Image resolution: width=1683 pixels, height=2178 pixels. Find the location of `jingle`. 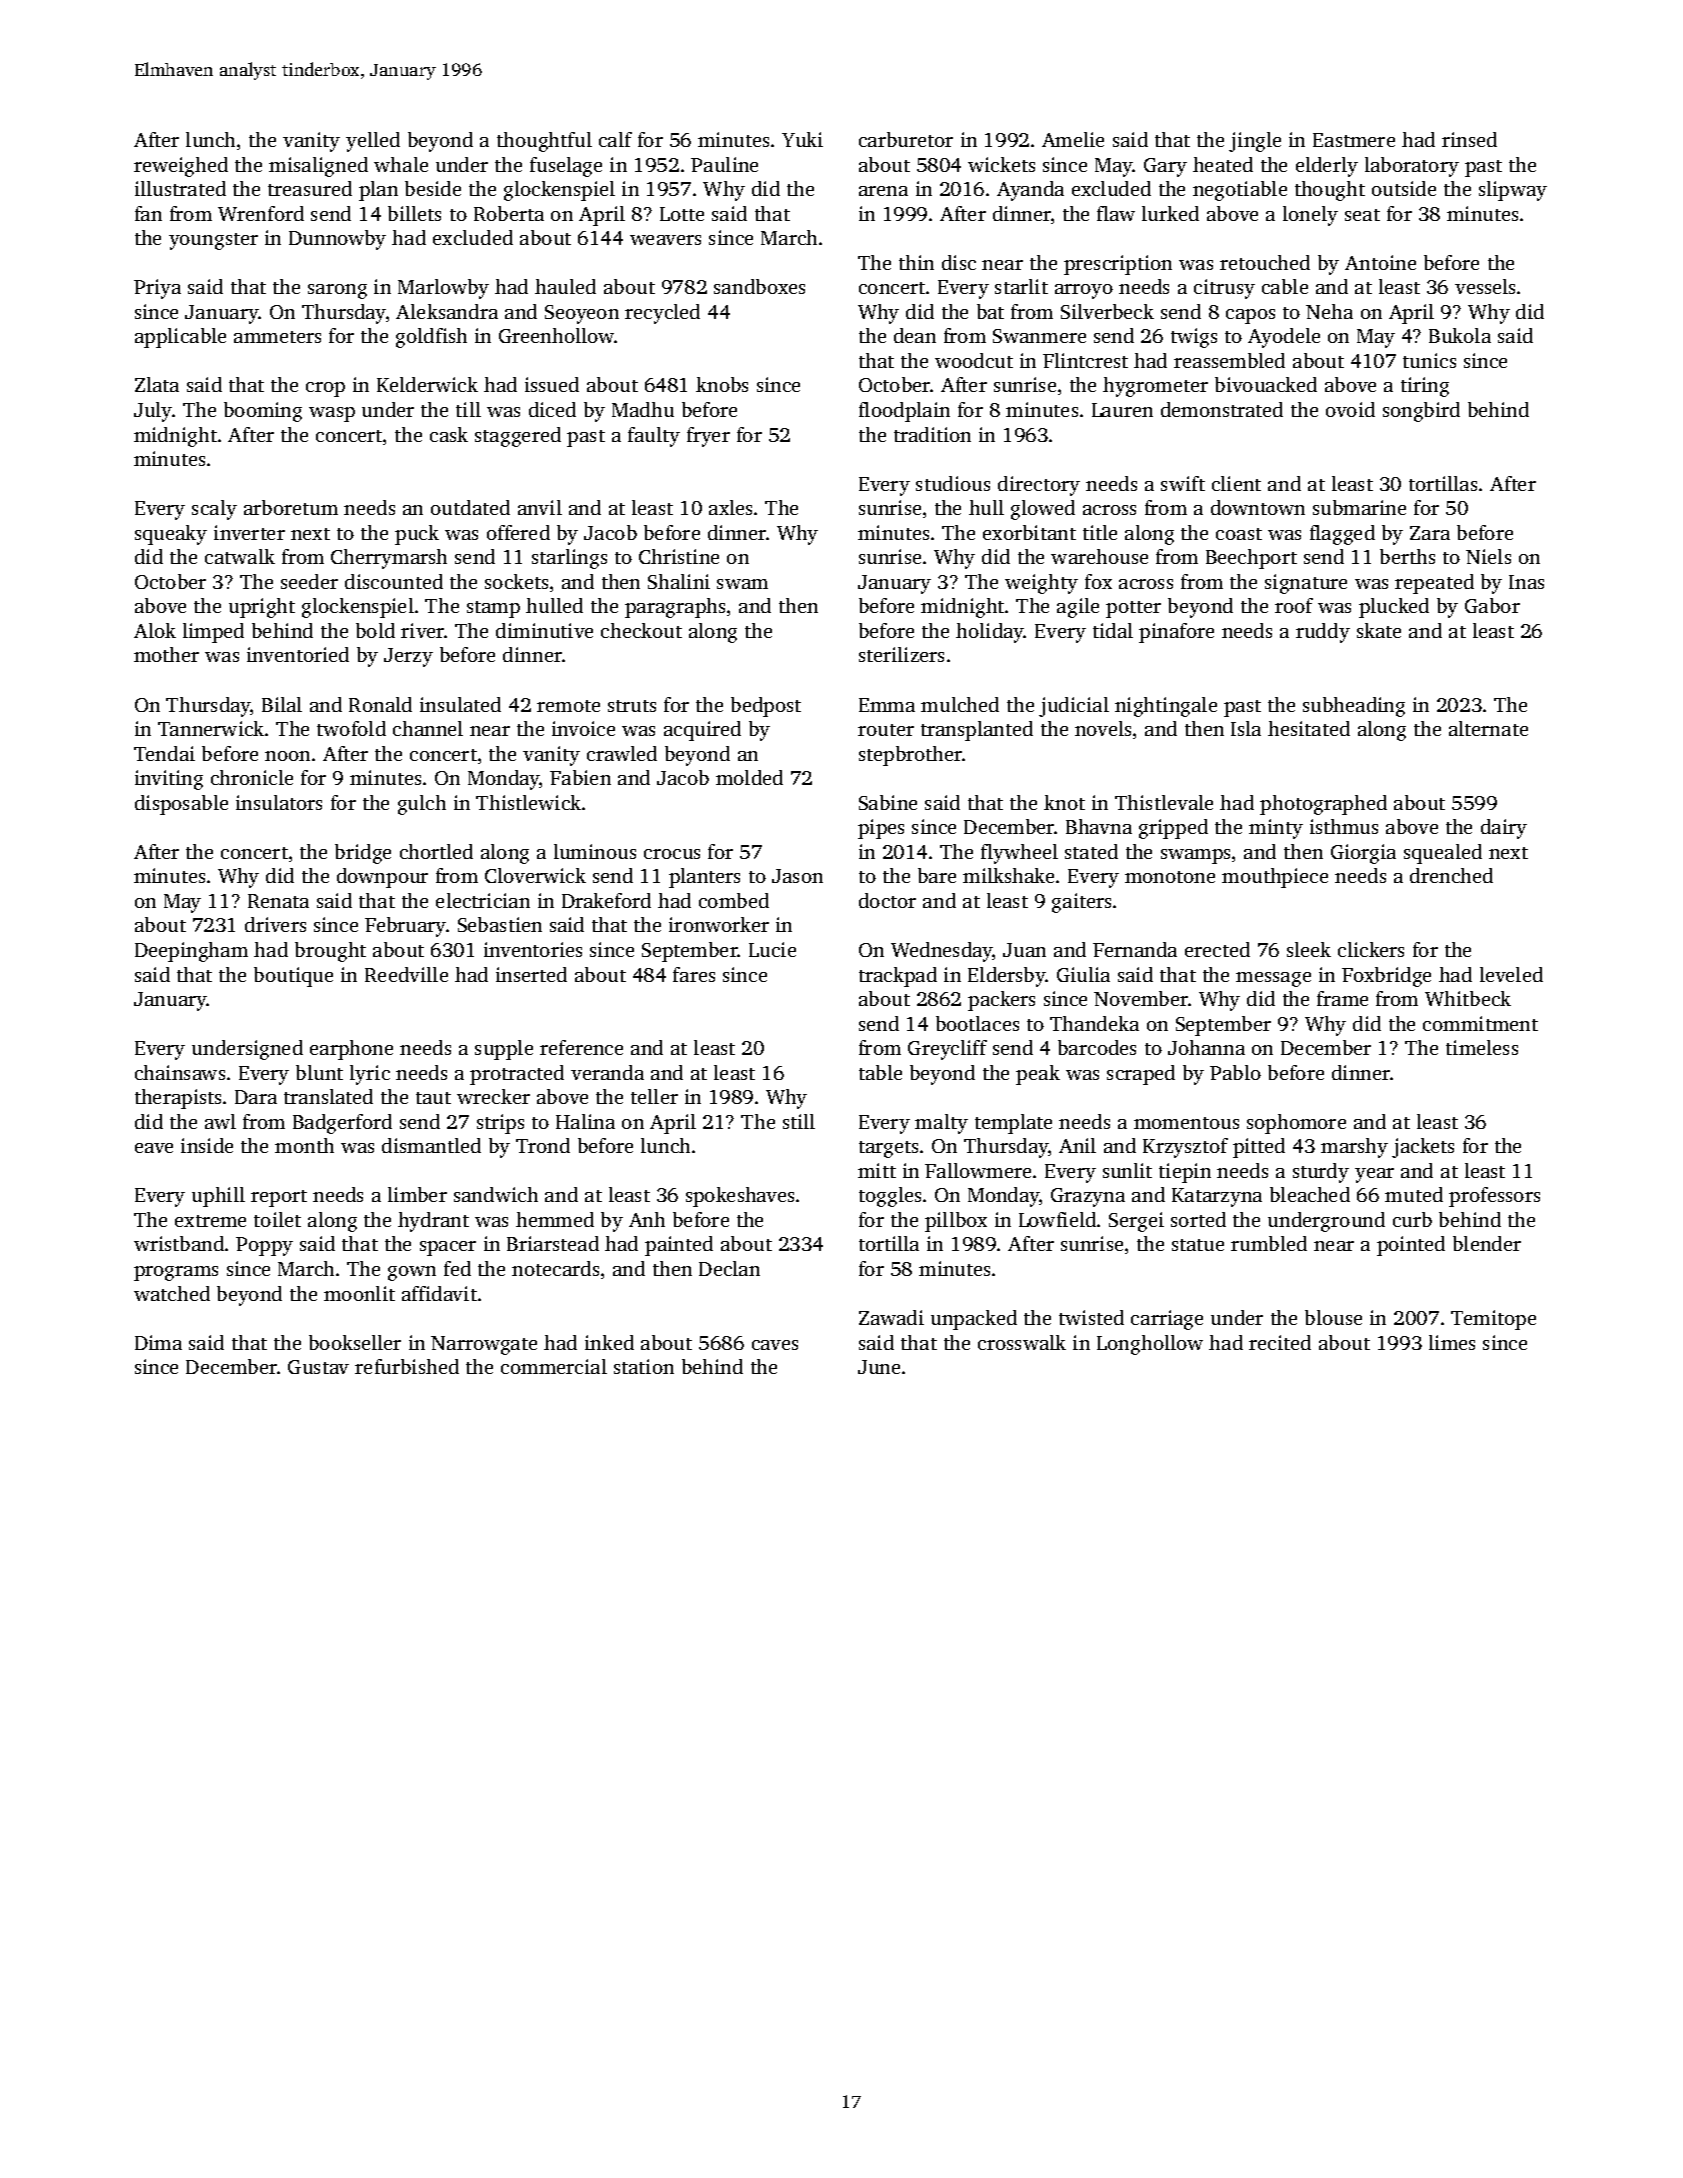

jingle is located at coordinates (1255, 142).
